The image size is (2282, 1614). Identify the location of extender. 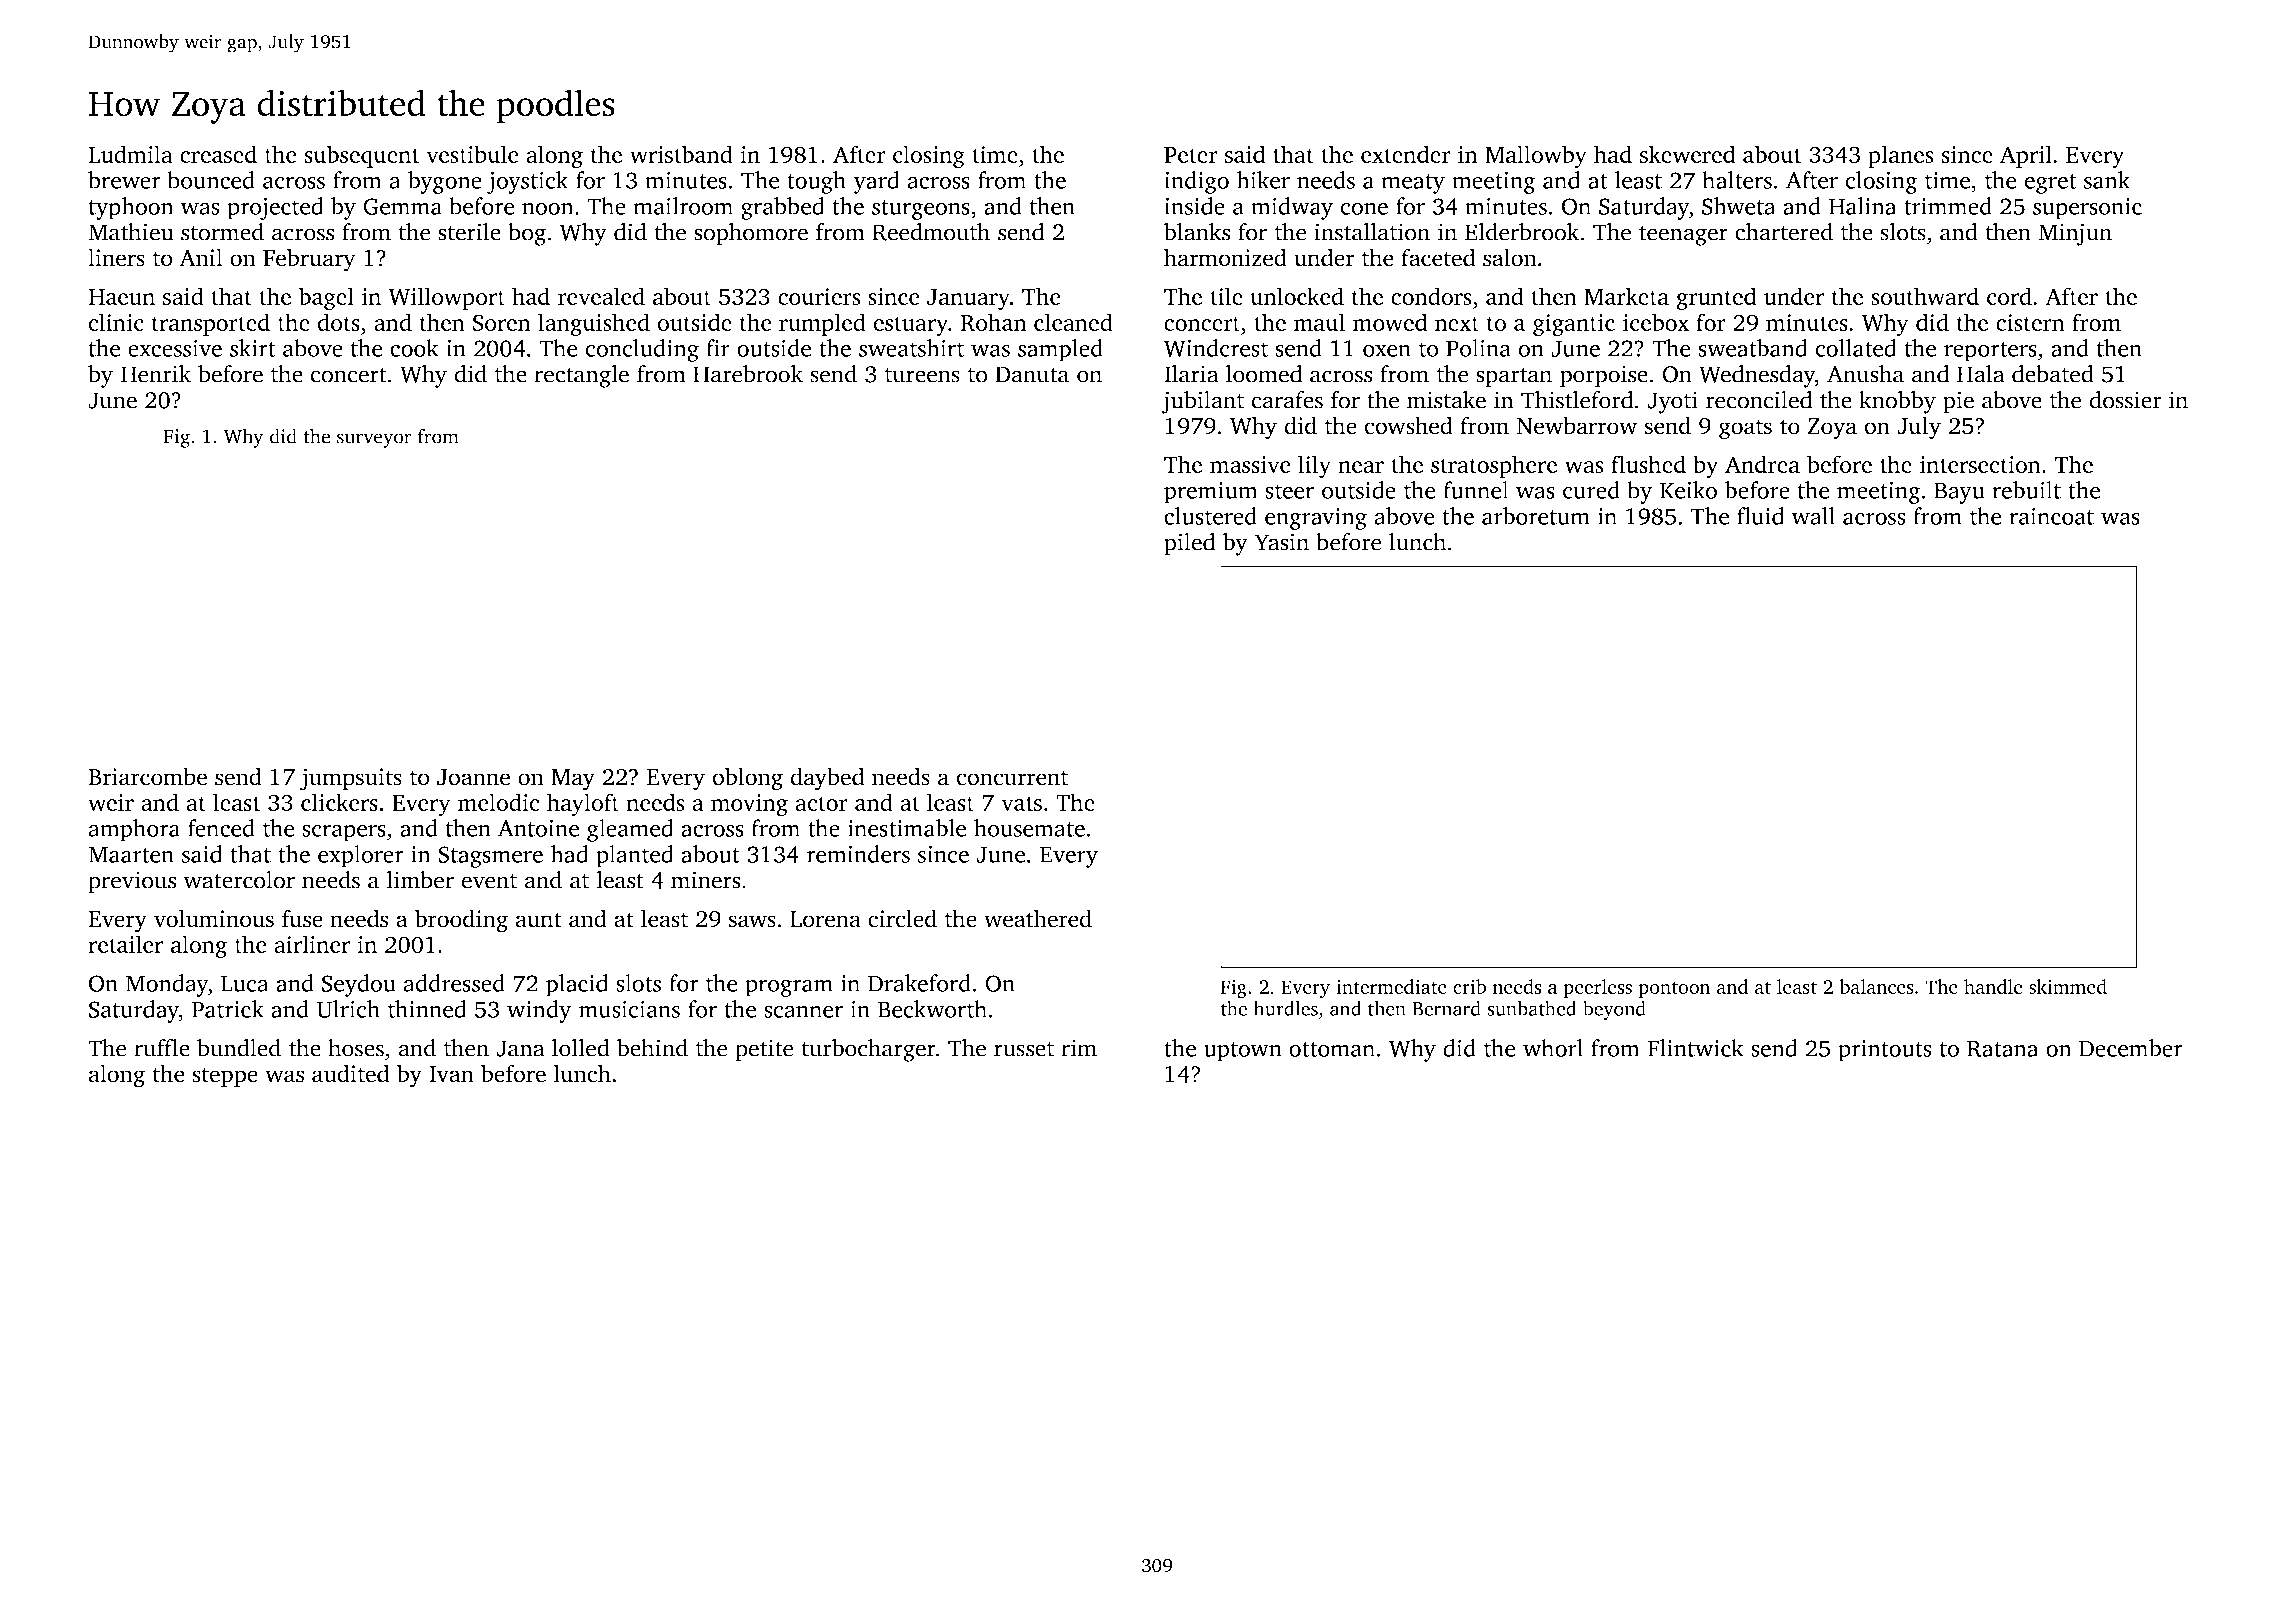
(1406, 154).
